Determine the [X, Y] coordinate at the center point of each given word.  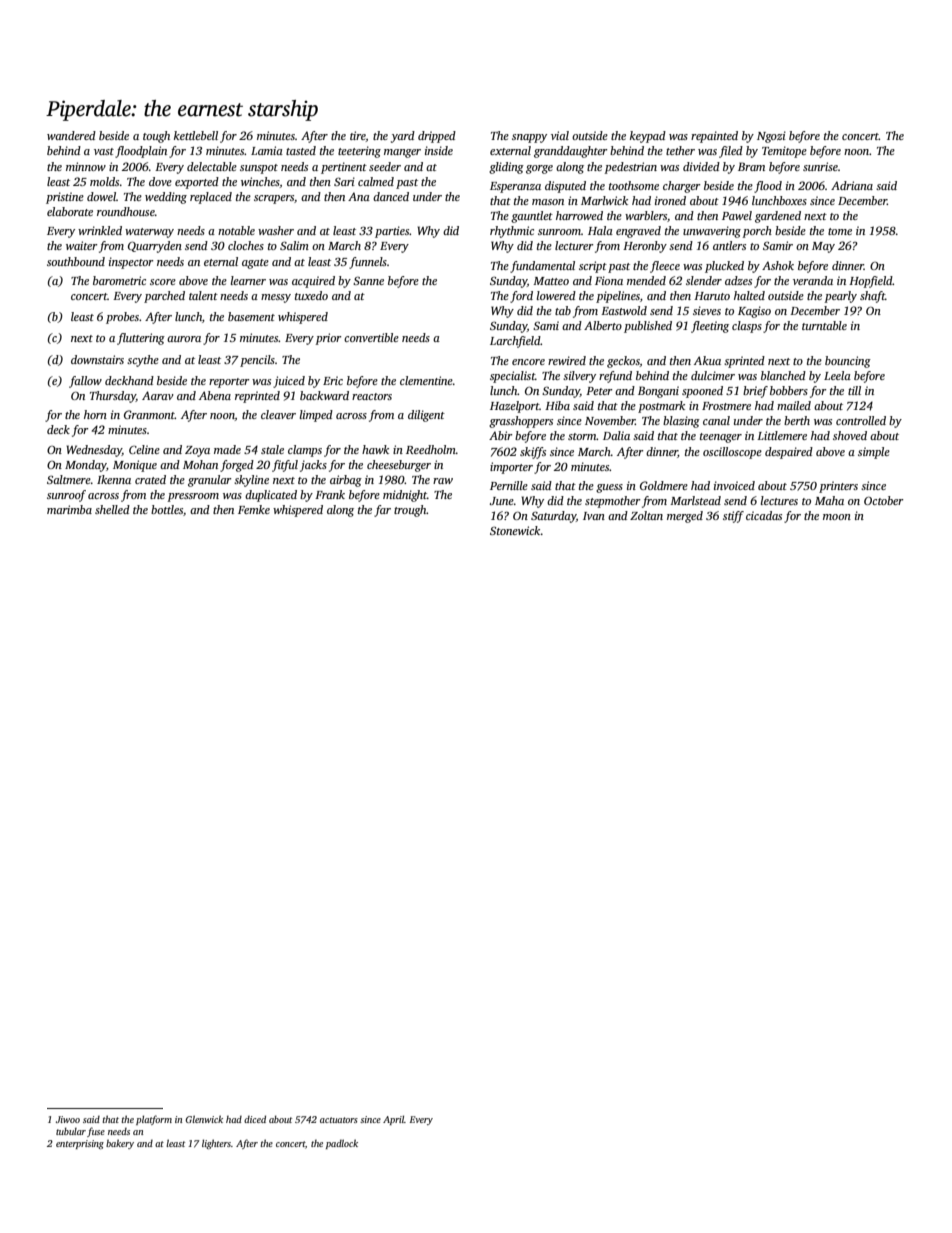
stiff [733, 517]
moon [837, 517]
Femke [254, 509]
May [823, 247]
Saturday [553, 517]
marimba [69, 509]
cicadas [764, 515]
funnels [368, 263]
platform [154, 1120]
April [393, 1120]
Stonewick [515, 530]
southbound [76, 261]
